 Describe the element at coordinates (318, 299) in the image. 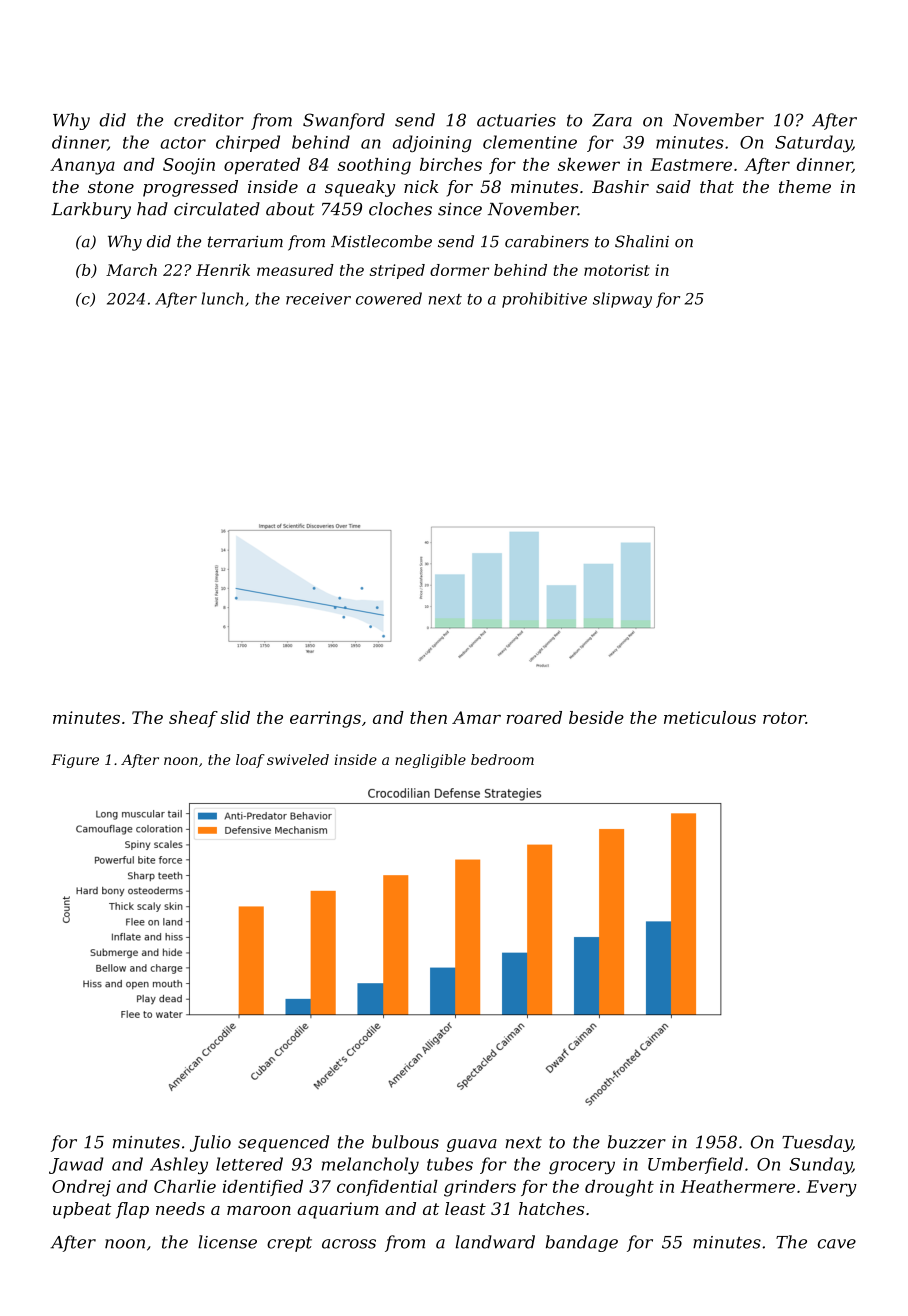

I see `receiver` at that location.
